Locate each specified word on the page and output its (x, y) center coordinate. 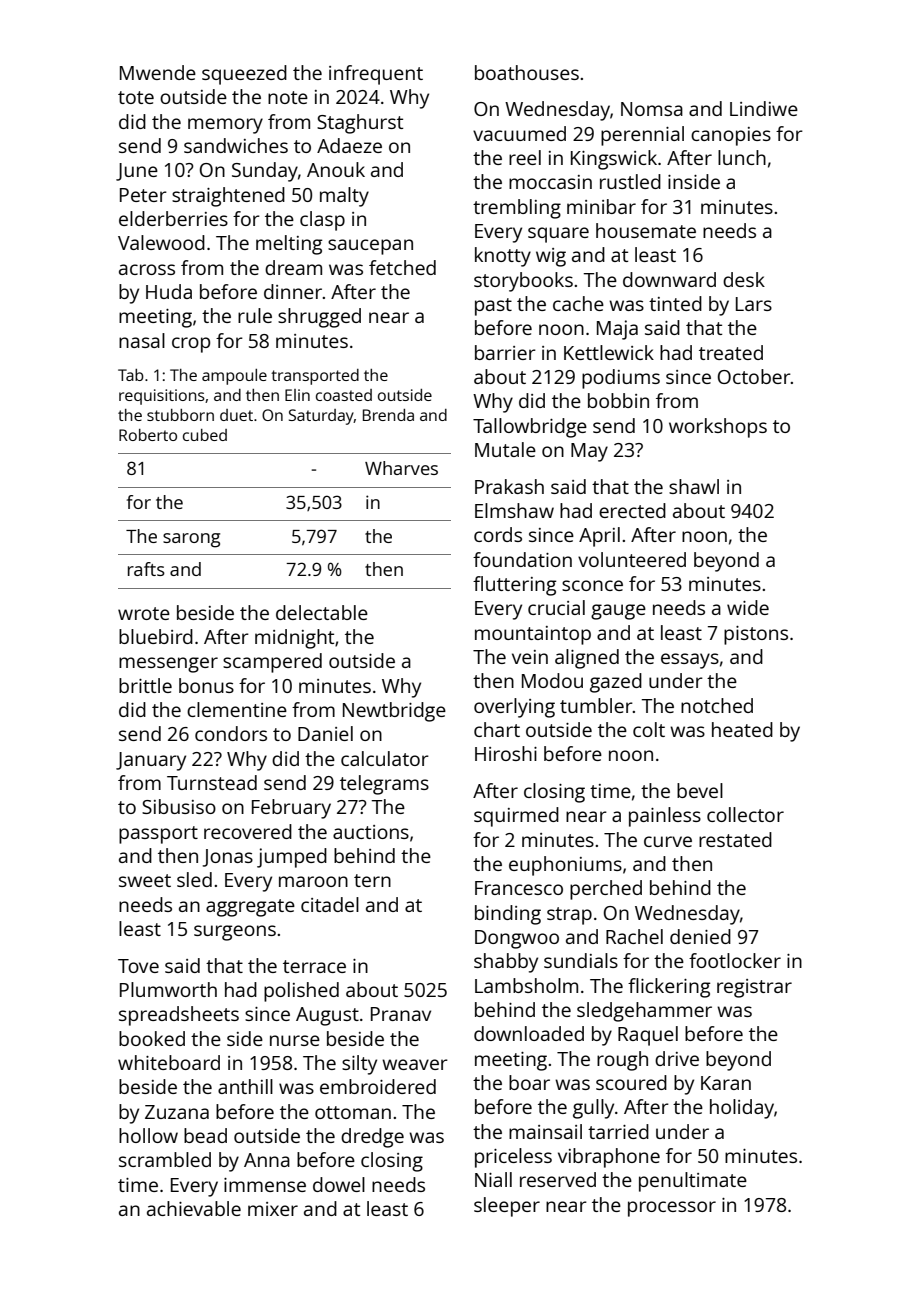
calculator (385, 758)
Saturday (321, 417)
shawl (694, 486)
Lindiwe (764, 108)
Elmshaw (514, 510)
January (151, 761)
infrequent (376, 75)
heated (742, 729)
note (288, 97)
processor (672, 1209)
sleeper (507, 1207)
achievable (194, 1208)
